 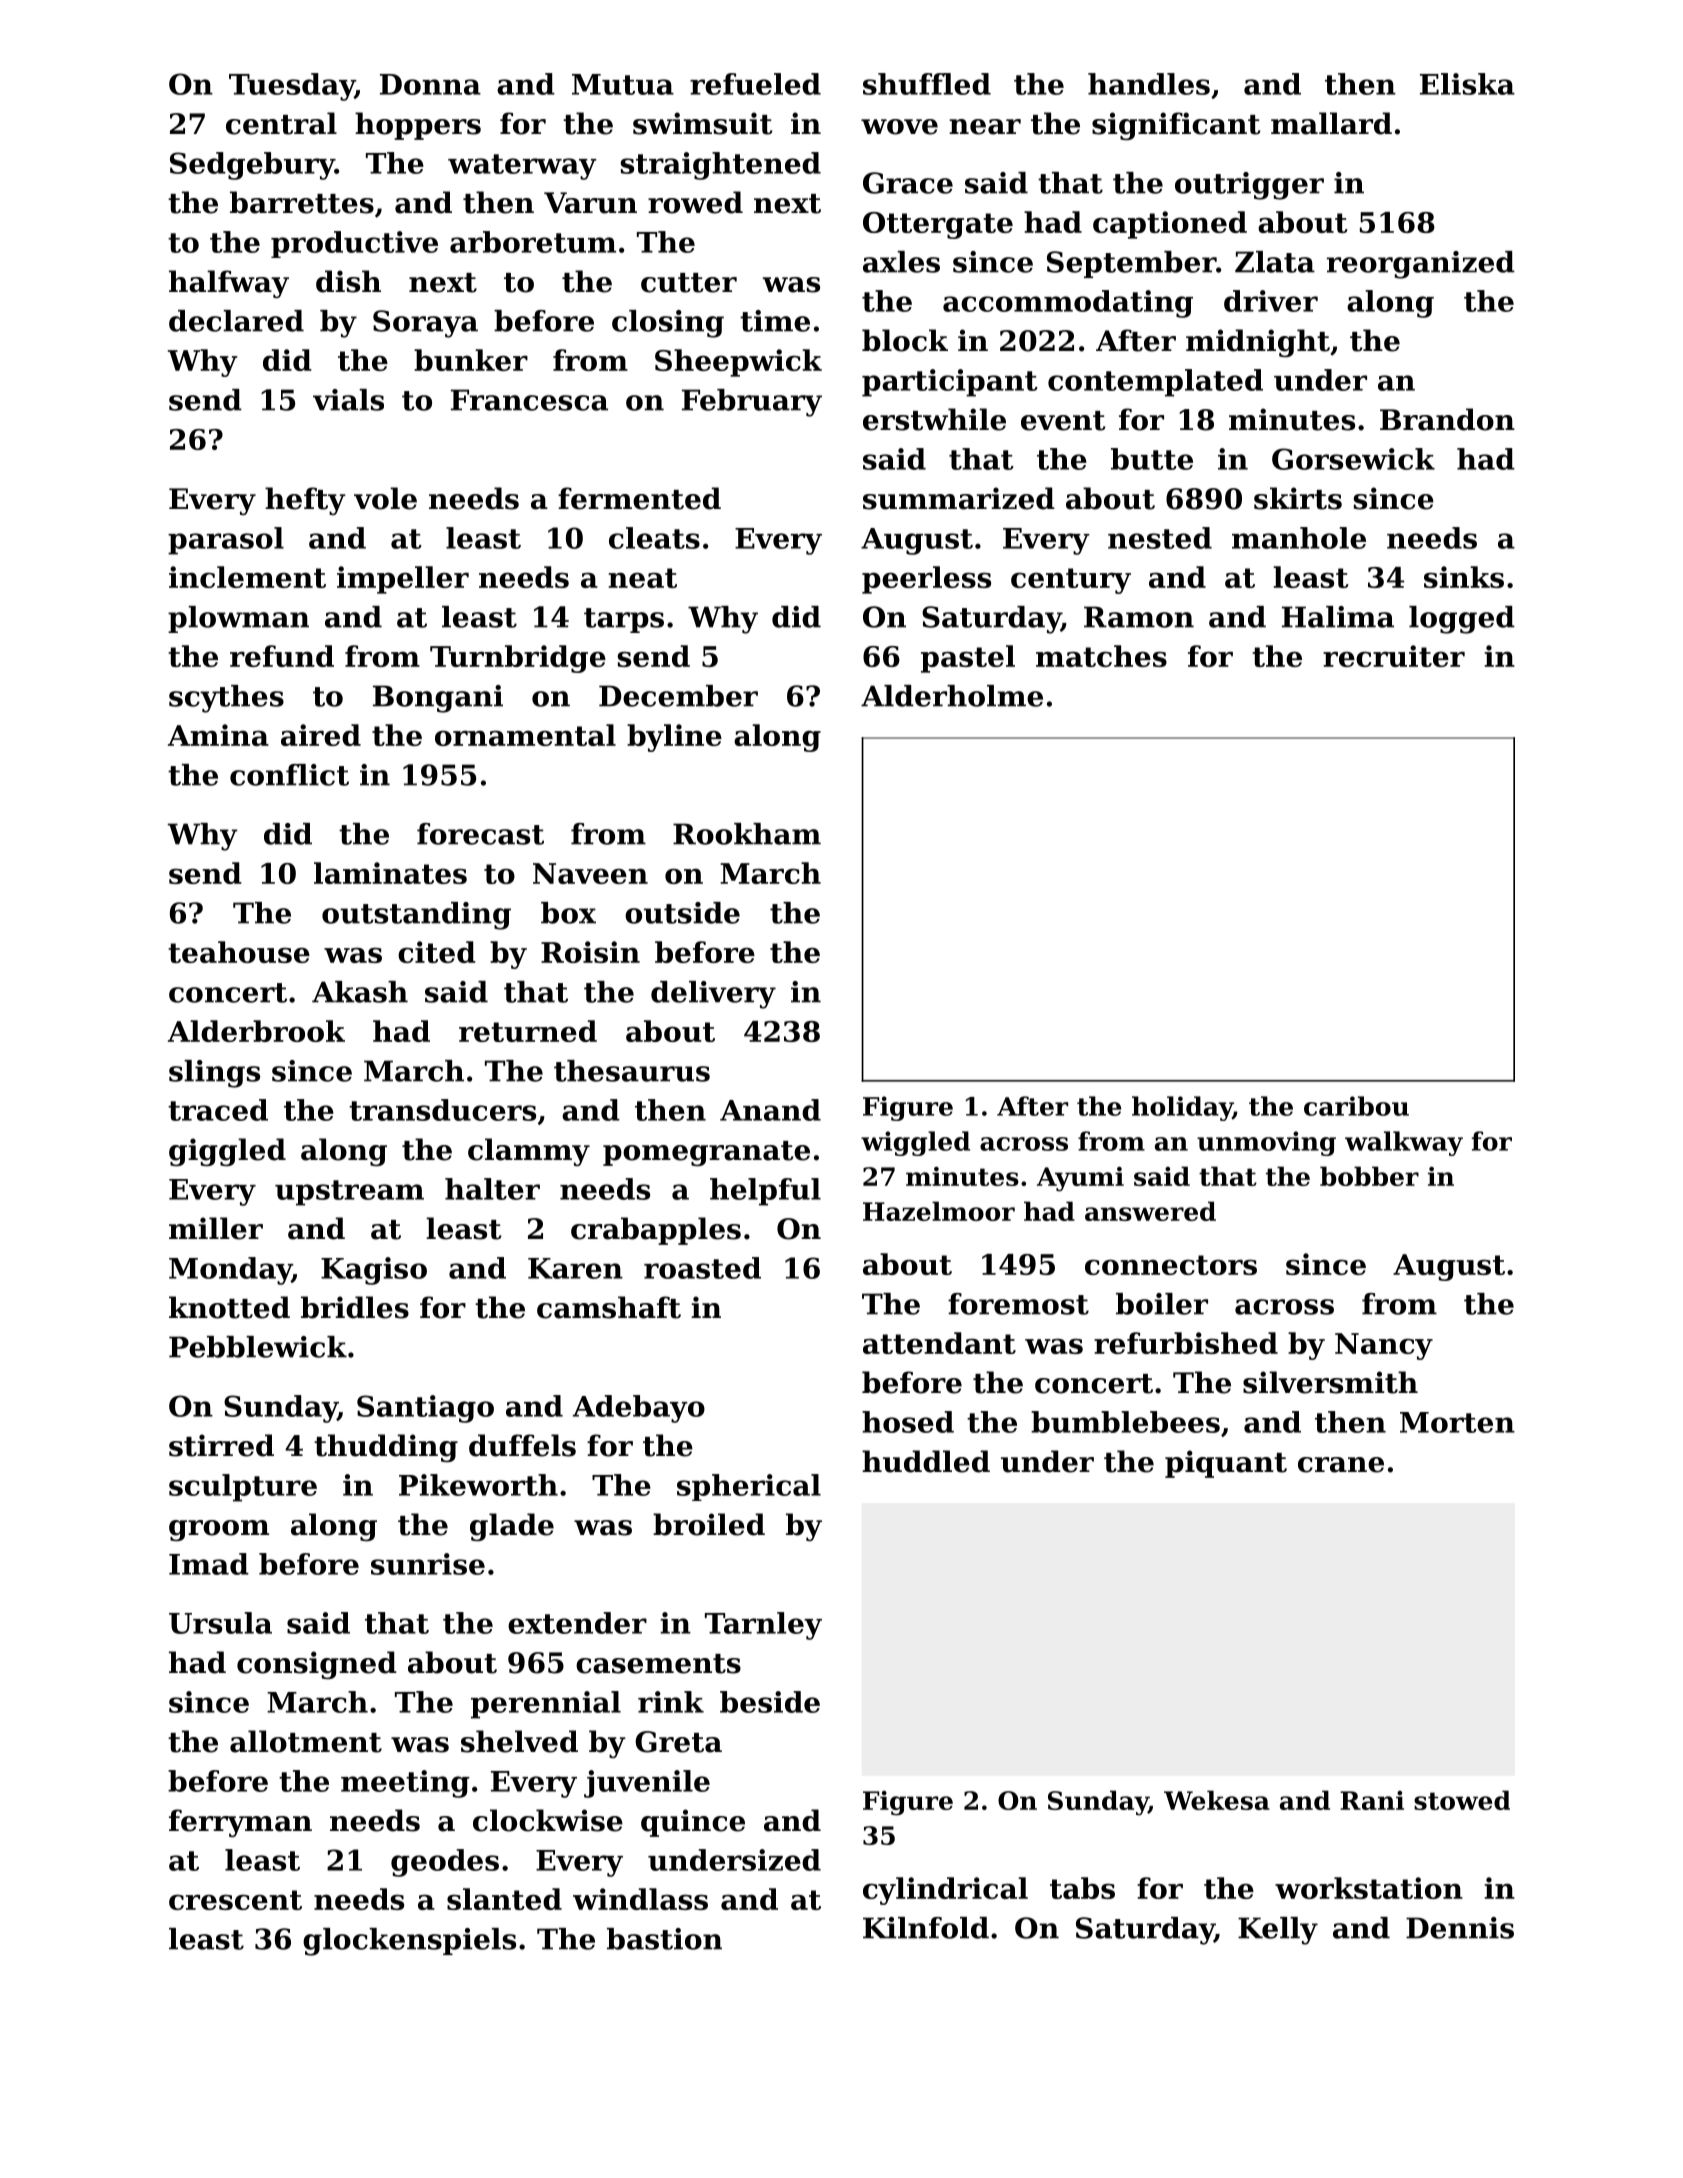 I want to click on productive, so click(x=354, y=244).
